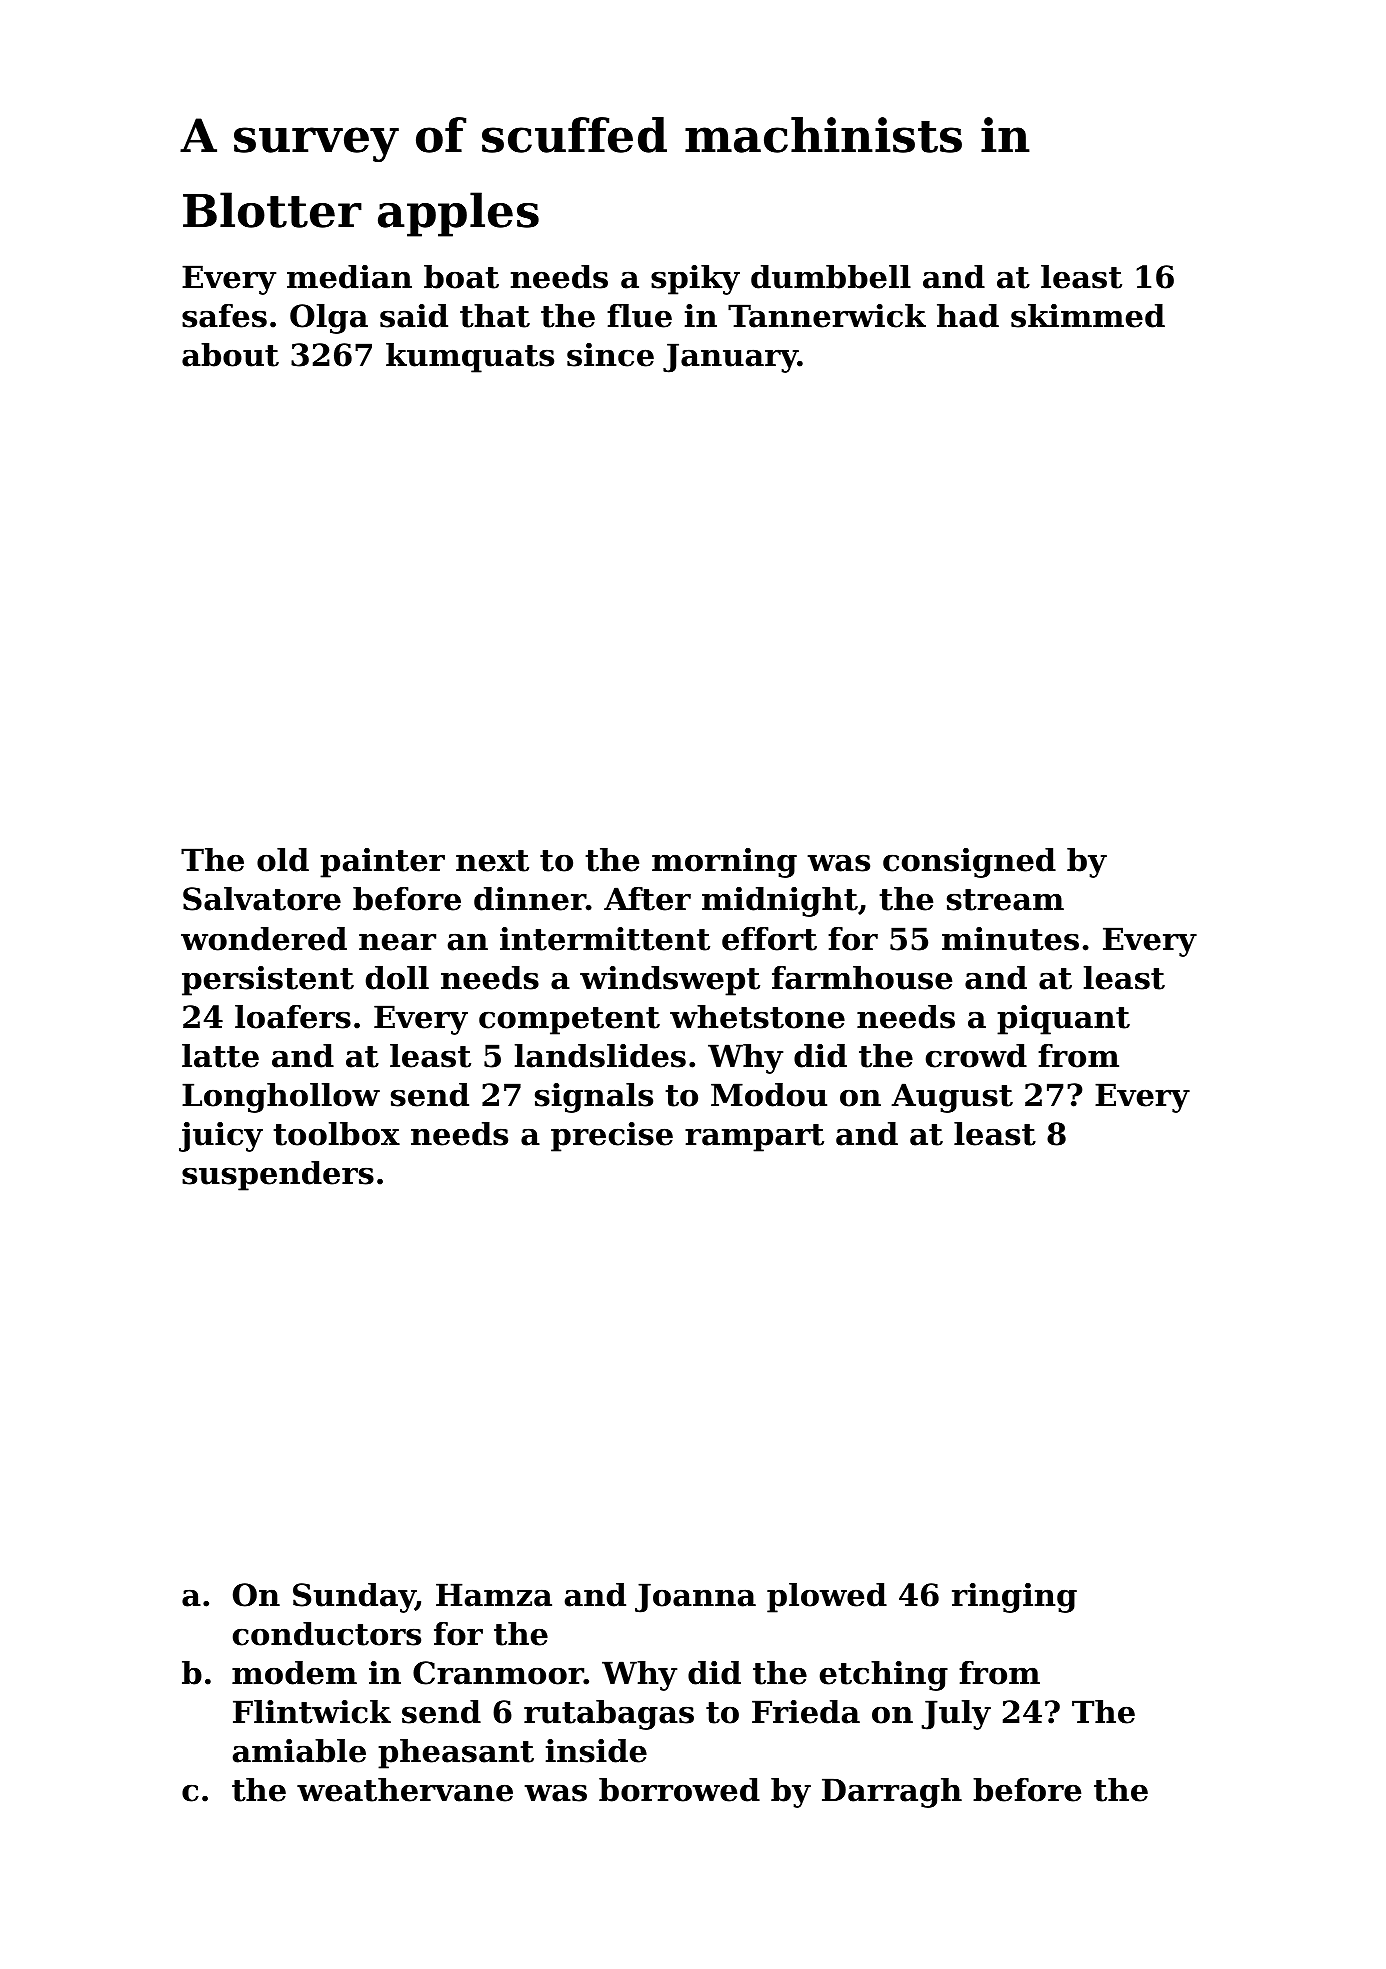  What do you see at coordinates (405, 1790) in the image?
I see `weathervane` at bounding box center [405, 1790].
